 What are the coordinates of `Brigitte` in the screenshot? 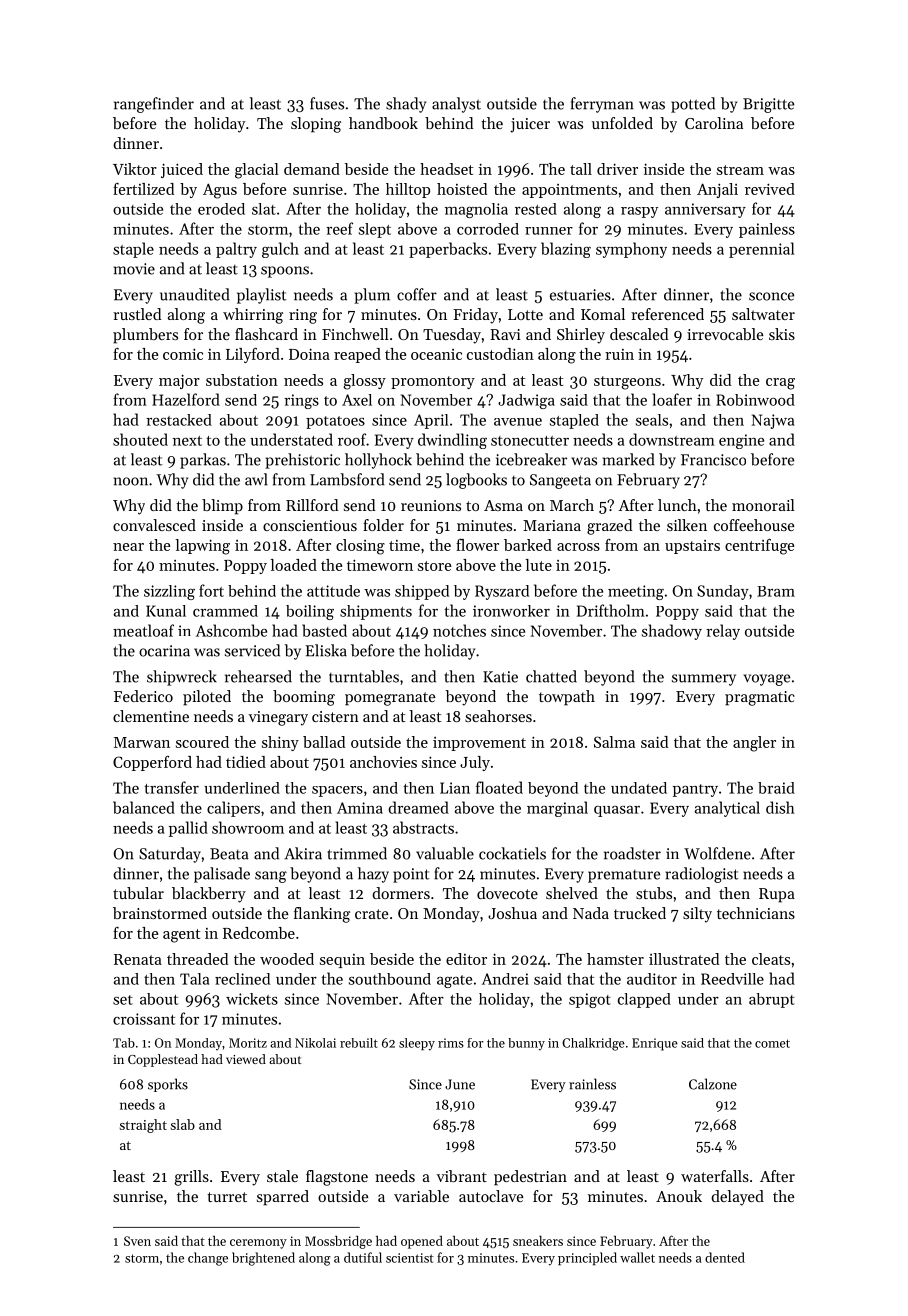 It's located at (768, 105).
